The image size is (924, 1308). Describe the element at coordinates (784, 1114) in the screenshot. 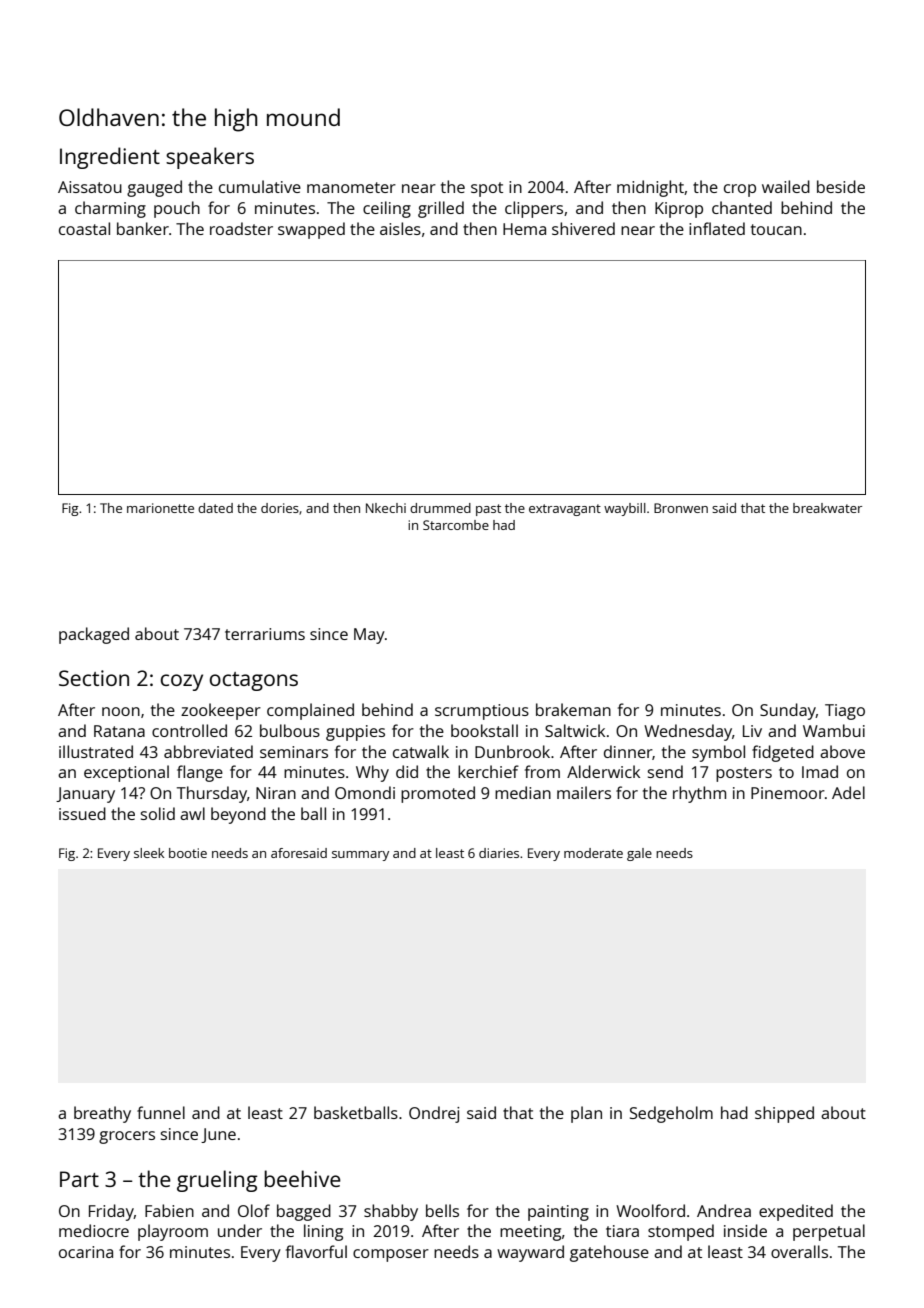

I see `shipped` at that location.
